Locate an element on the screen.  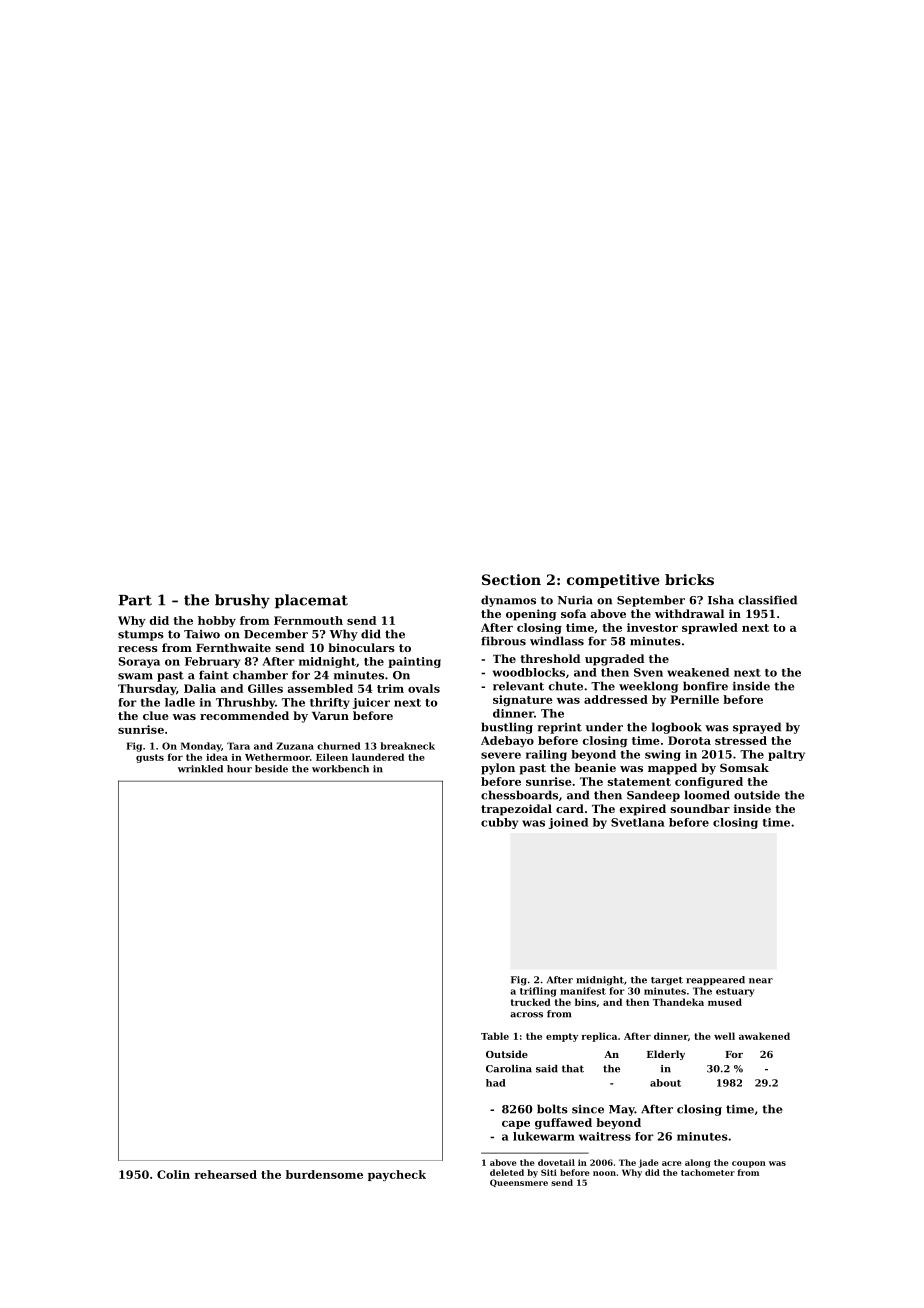
trifling is located at coordinates (538, 992).
